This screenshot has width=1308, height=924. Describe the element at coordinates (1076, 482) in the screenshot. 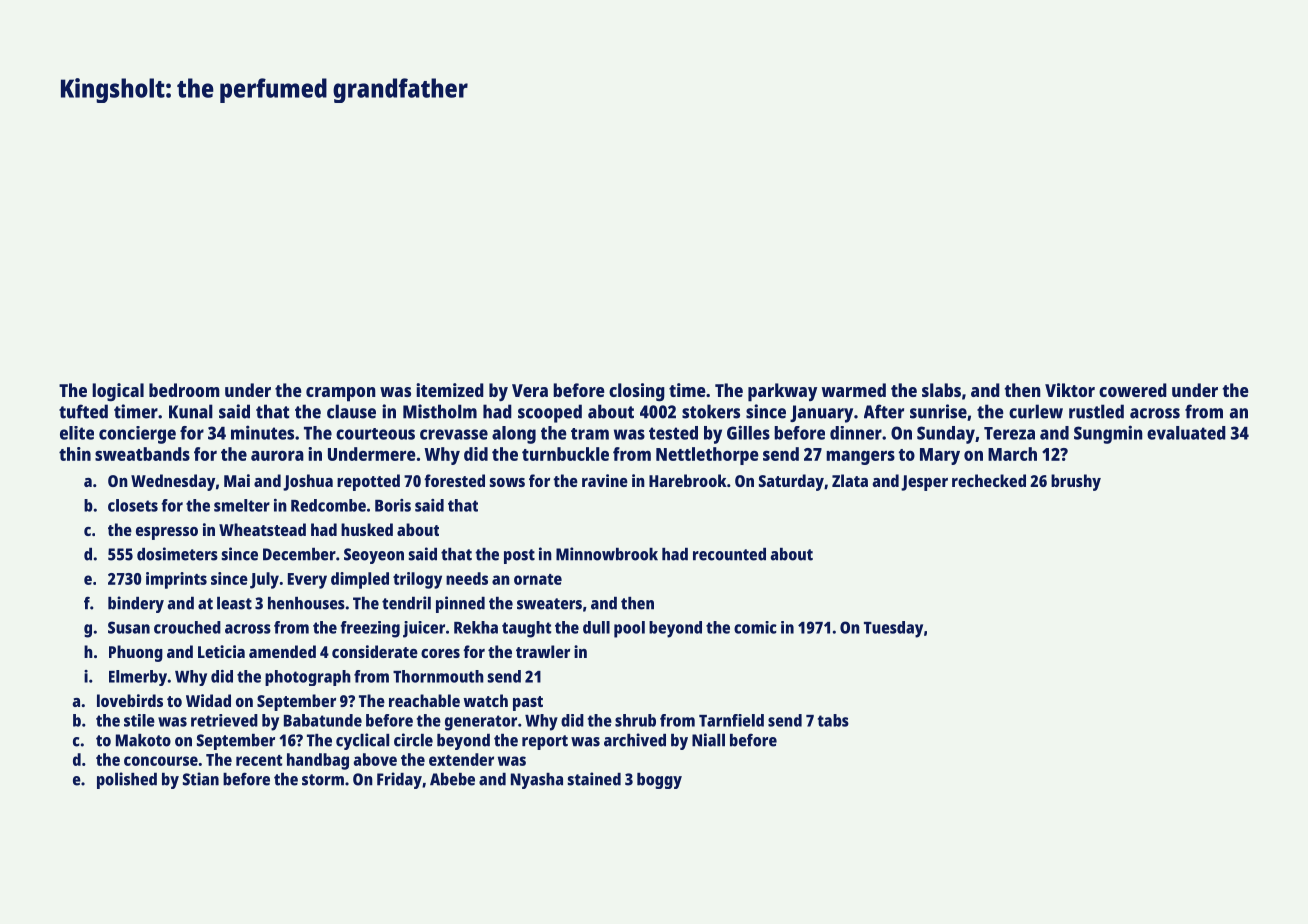

I see `brushy` at that location.
